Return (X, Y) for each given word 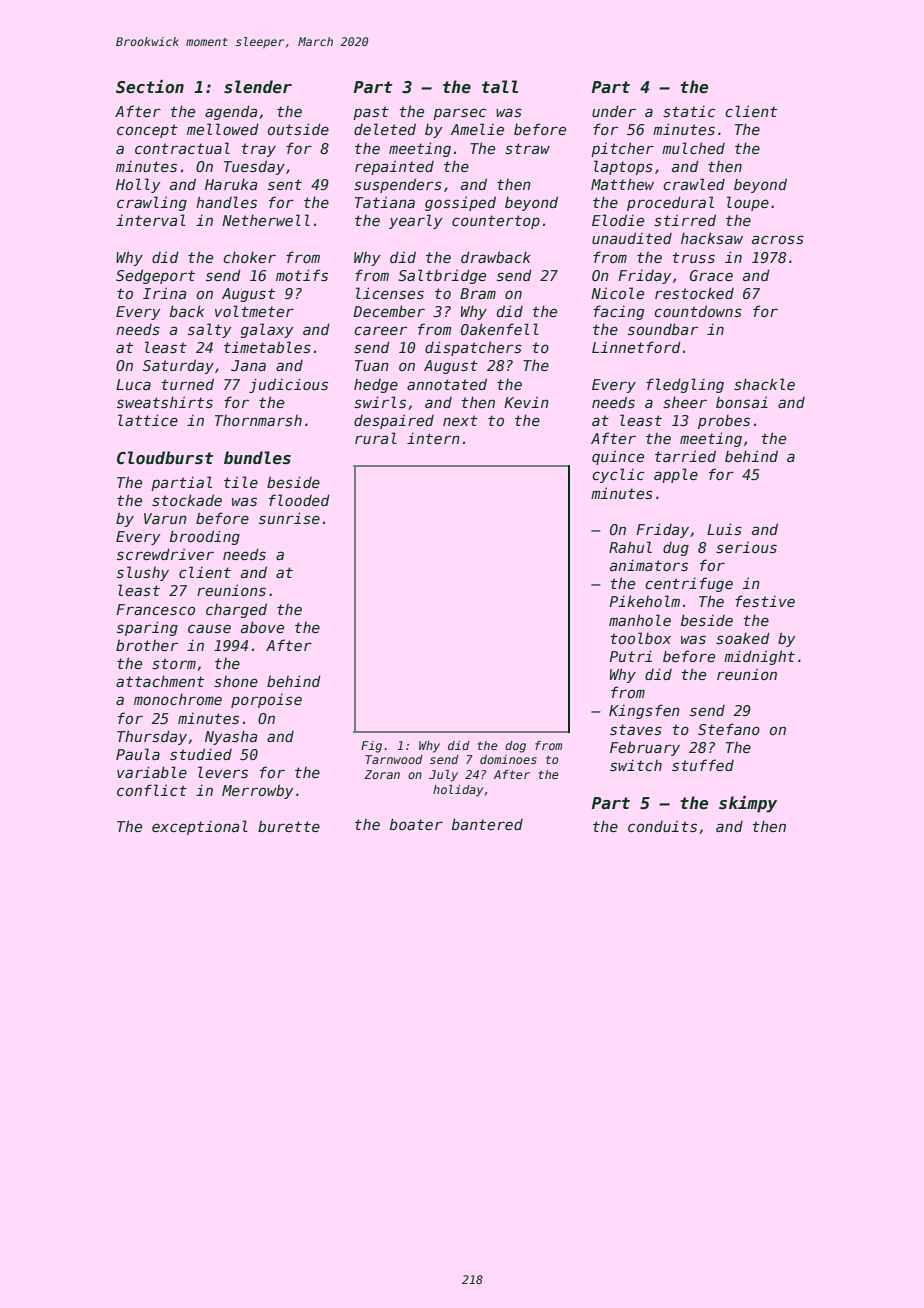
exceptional (200, 827)
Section (150, 87)
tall (500, 86)
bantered (487, 824)
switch (636, 765)
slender (258, 87)
